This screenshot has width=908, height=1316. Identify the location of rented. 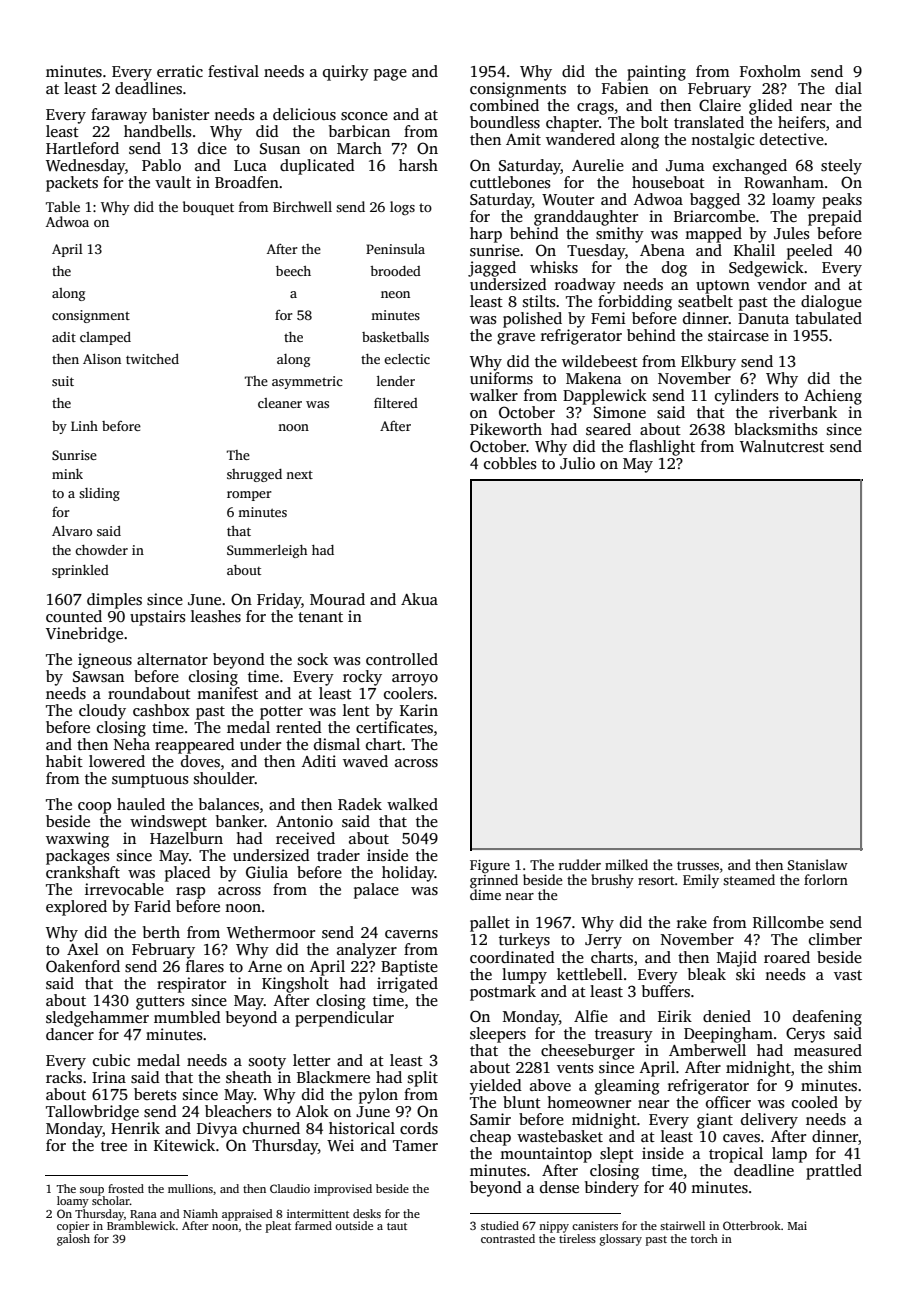
(299, 727).
